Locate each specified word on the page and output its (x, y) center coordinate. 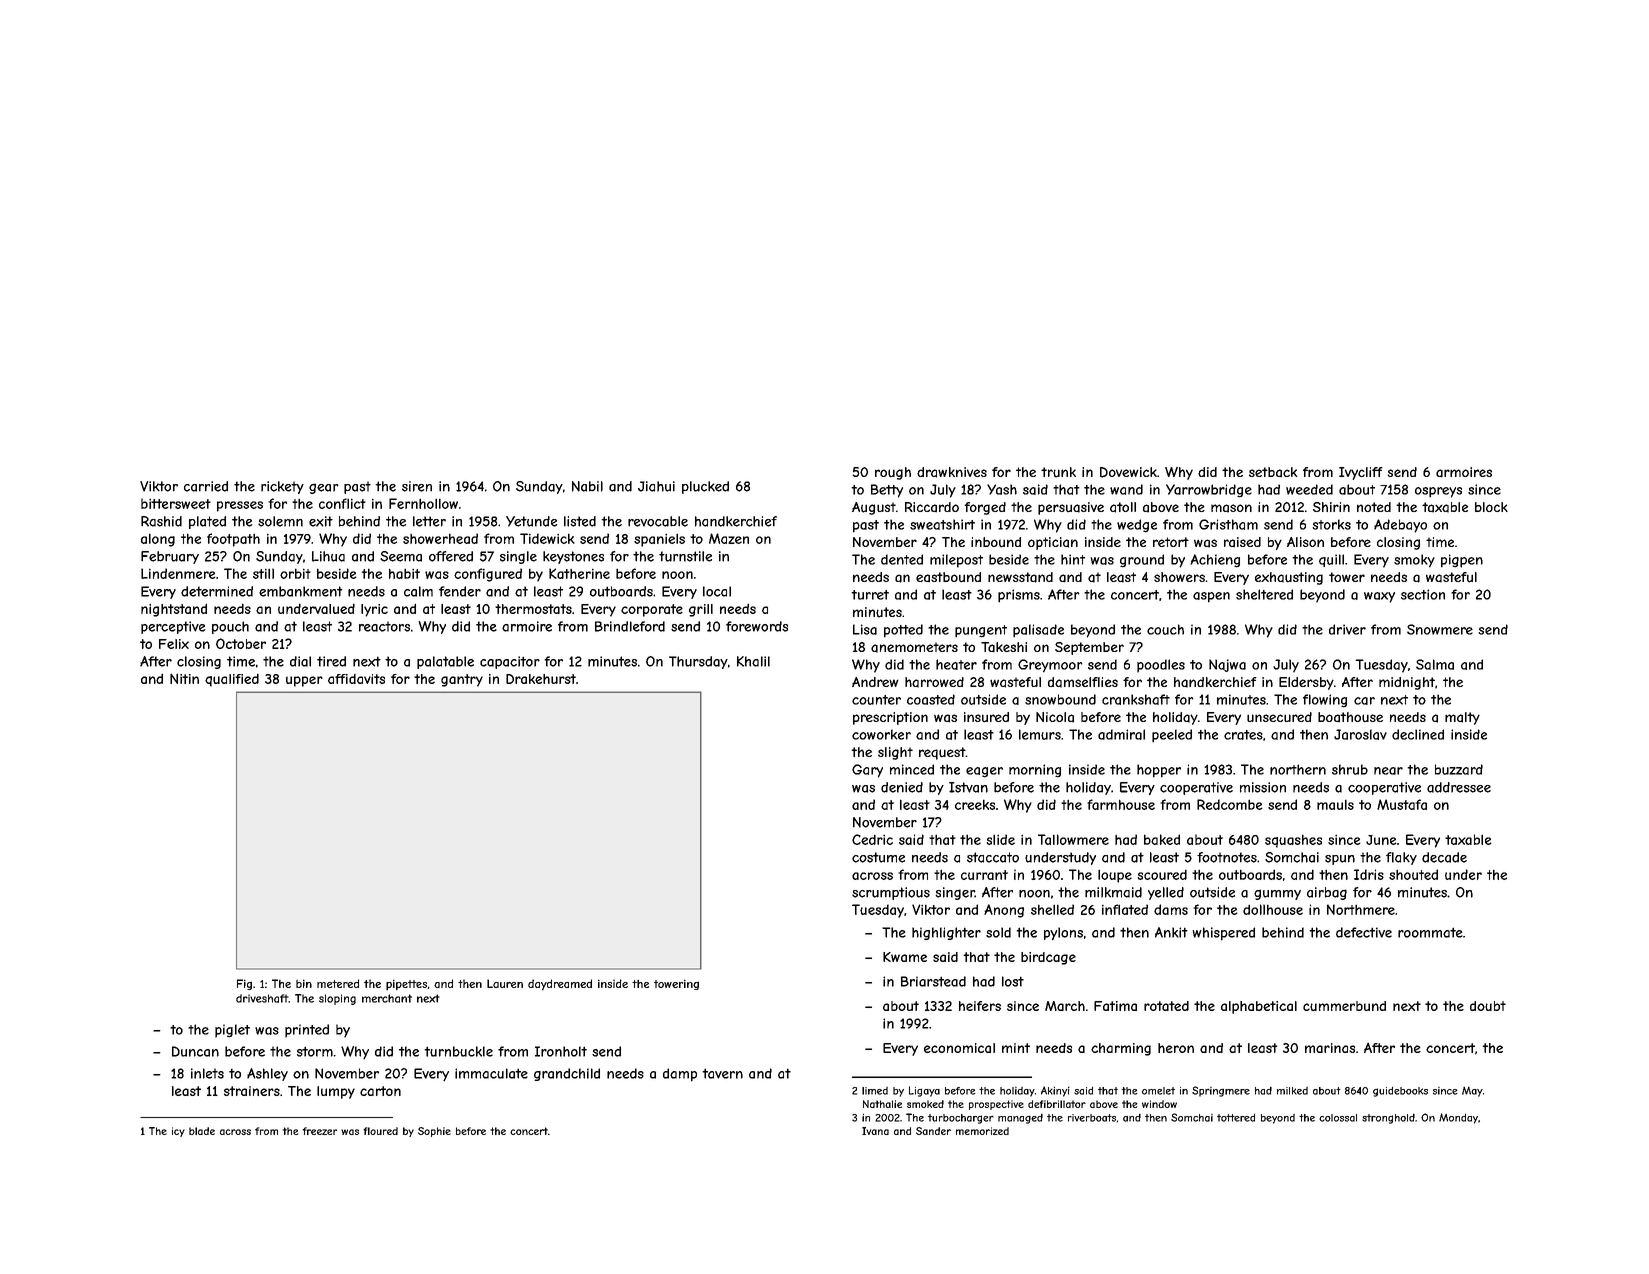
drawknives (952, 472)
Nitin (184, 678)
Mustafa (1402, 804)
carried (206, 486)
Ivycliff (1361, 473)
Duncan (195, 1051)
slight (895, 753)
